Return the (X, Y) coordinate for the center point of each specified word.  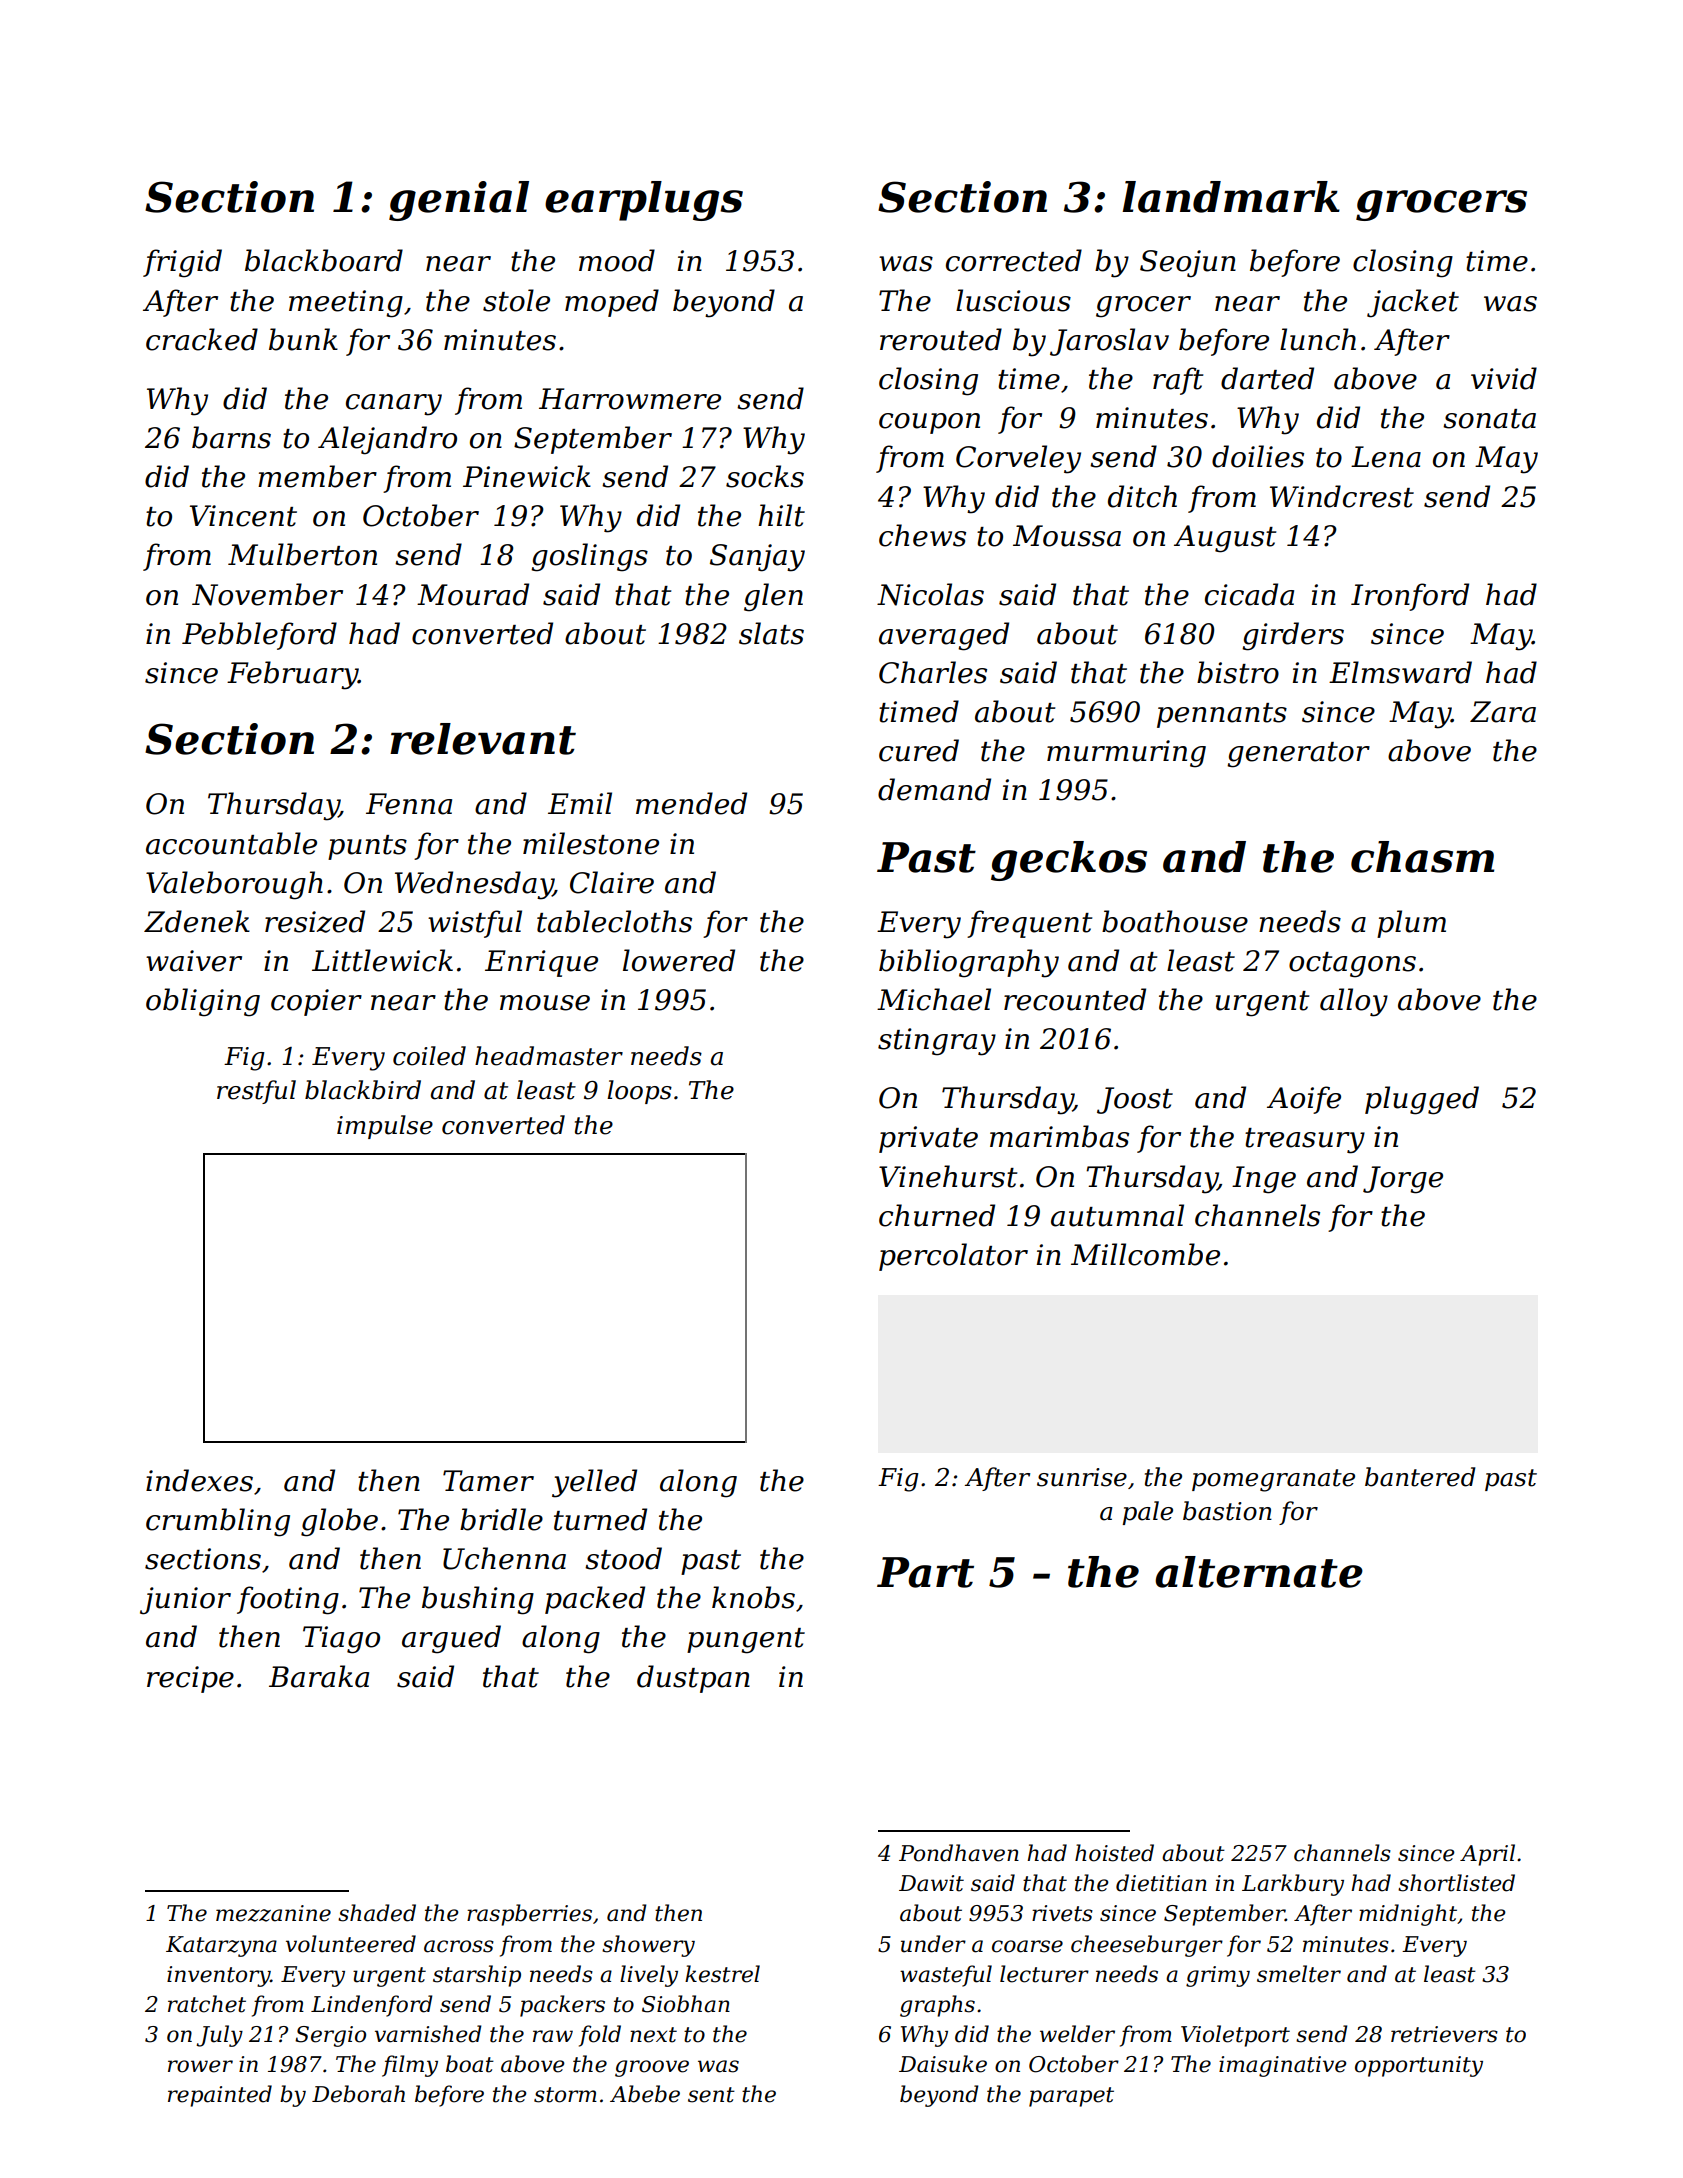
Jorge (1403, 1180)
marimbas (1059, 1136)
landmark (1231, 197)
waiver (194, 961)
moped (612, 303)
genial (459, 201)
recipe (190, 1679)
